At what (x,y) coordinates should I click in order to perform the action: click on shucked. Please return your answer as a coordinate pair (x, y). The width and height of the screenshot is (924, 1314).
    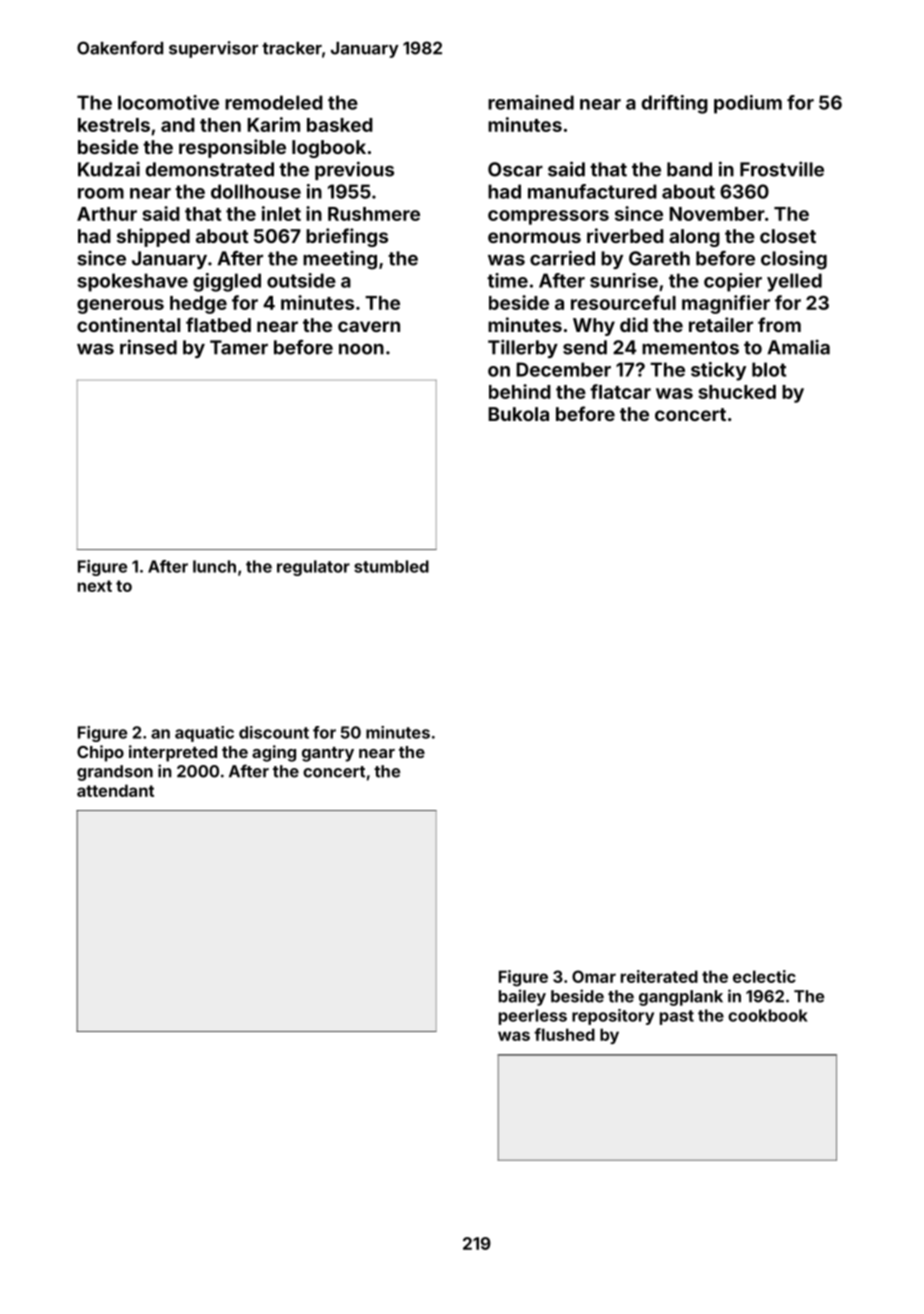
    Looking at the image, I should click on (737, 392).
